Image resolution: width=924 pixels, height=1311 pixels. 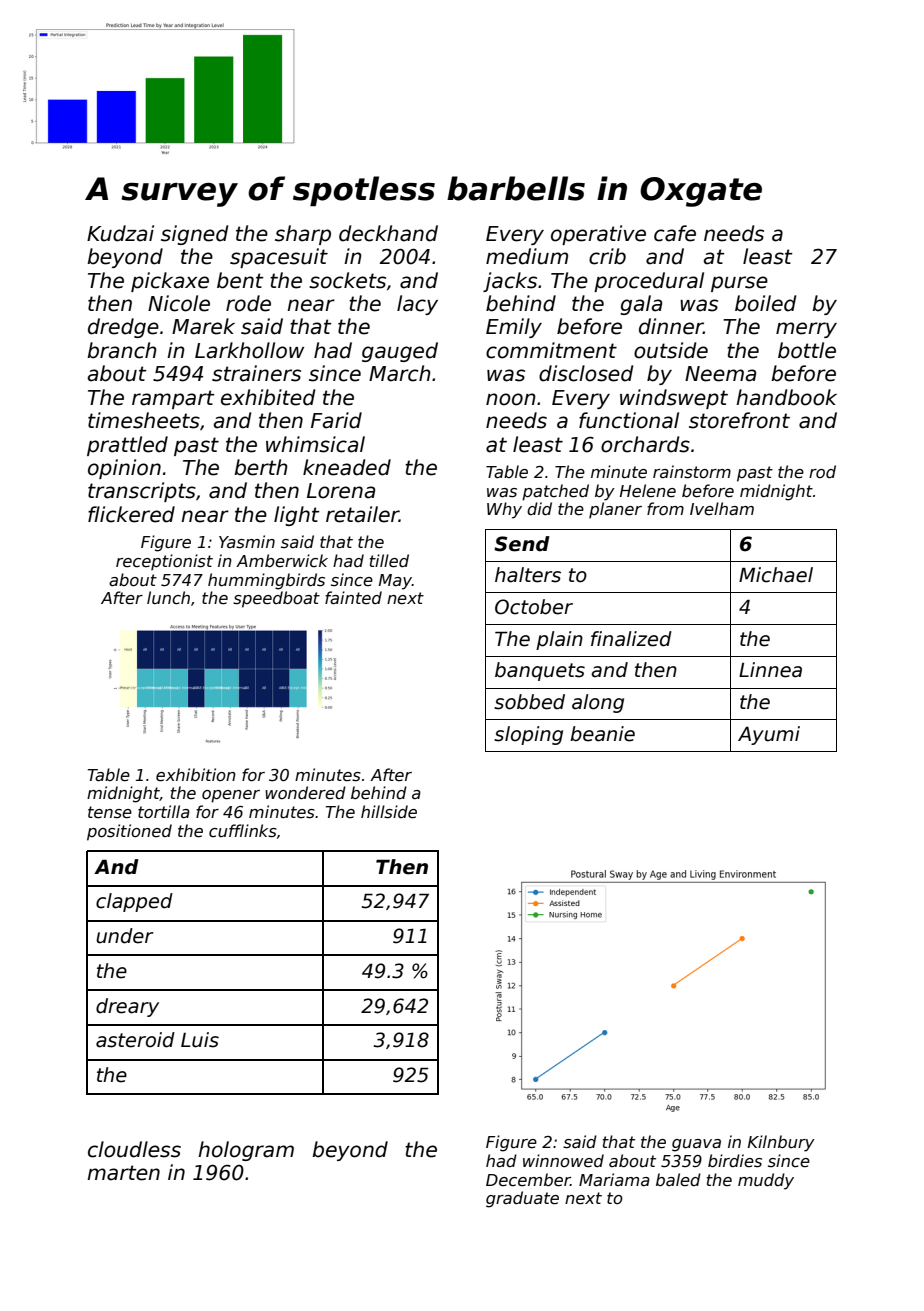 What do you see at coordinates (389, 812) in the screenshot?
I see `hillside` at bounding box center [389, 812].
